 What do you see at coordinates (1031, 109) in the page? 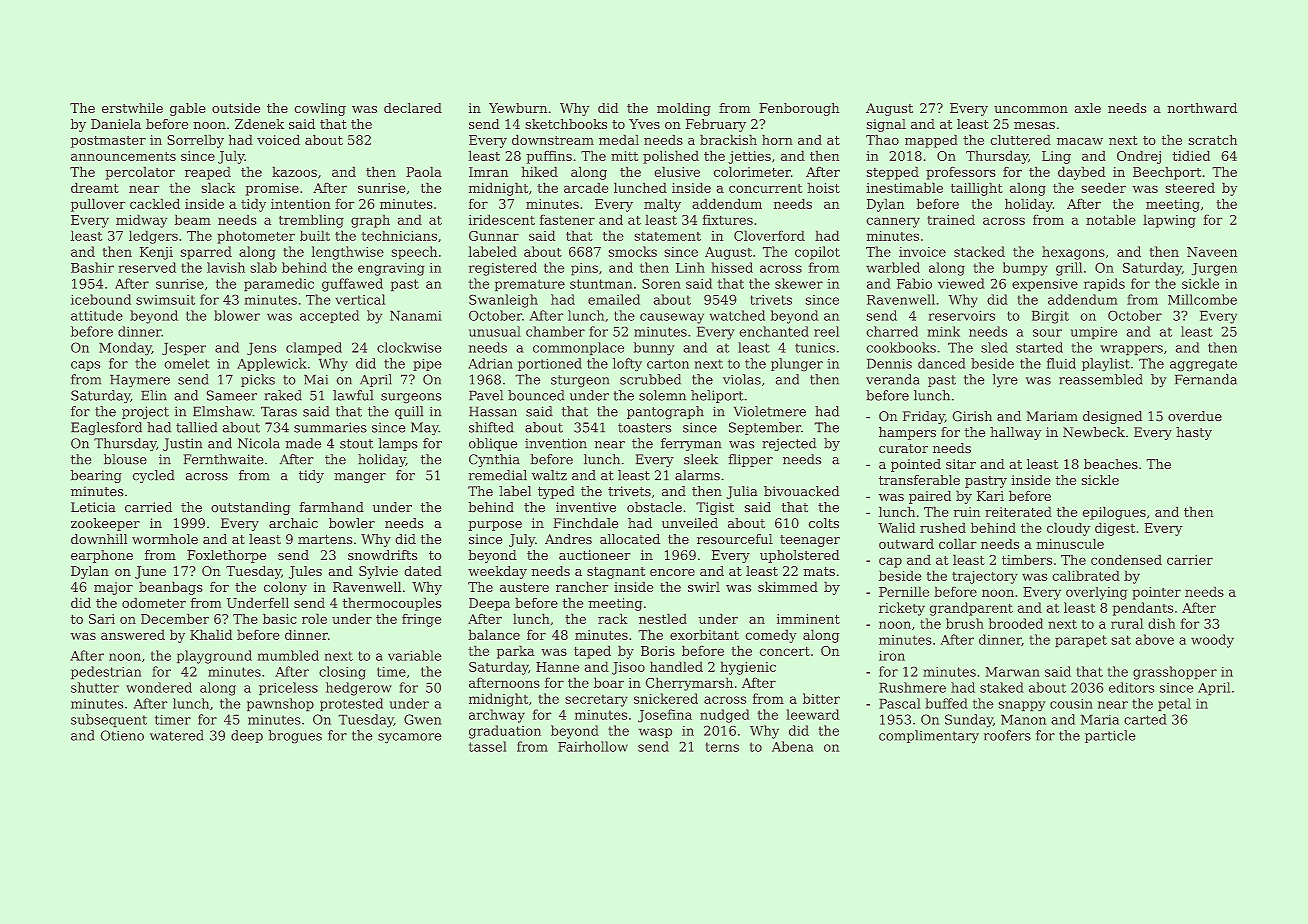
I see `uncommon` at bounding box center [1031, 109].
